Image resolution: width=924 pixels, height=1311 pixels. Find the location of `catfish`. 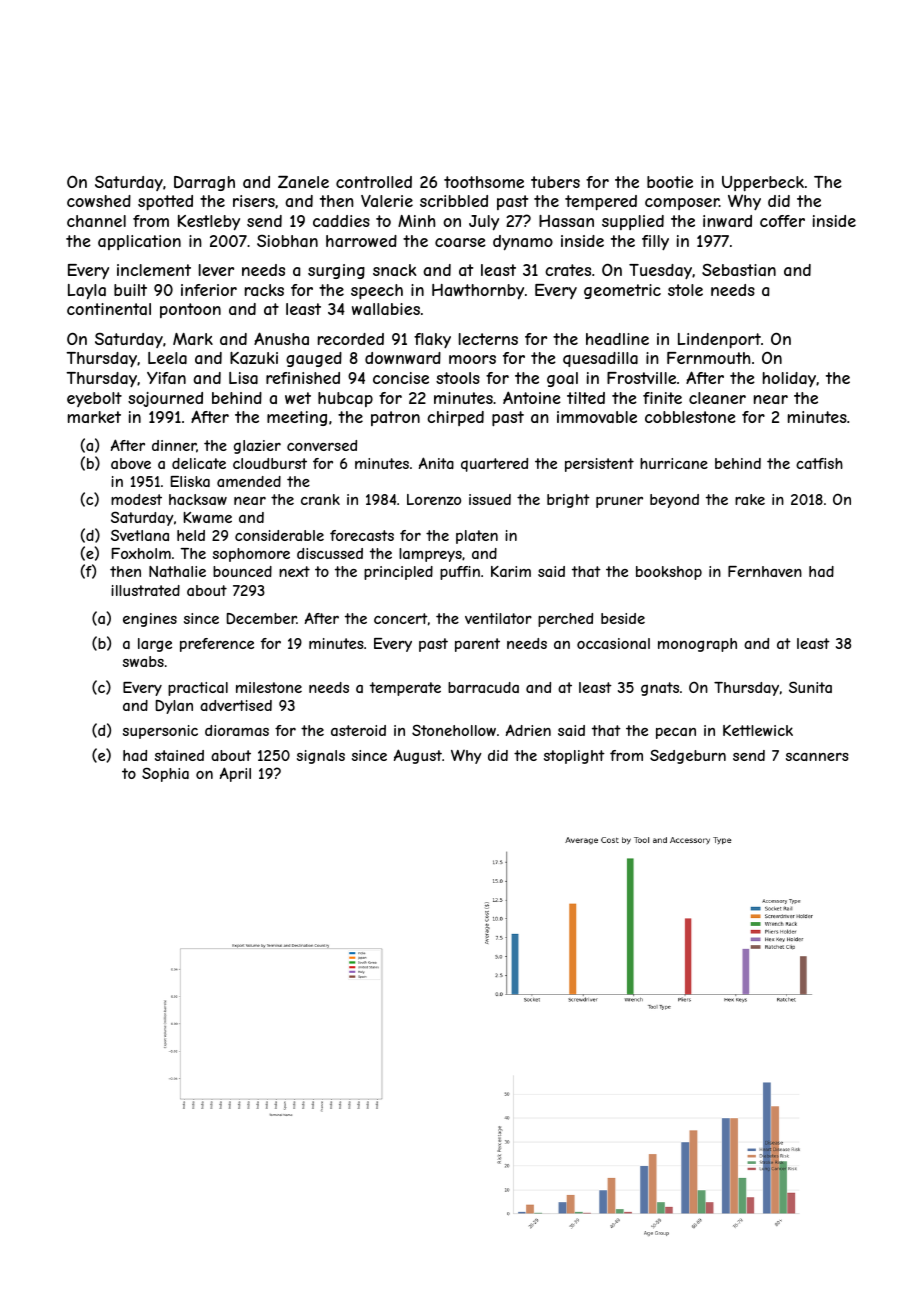

catfish is located at coordinates (819, 463).
